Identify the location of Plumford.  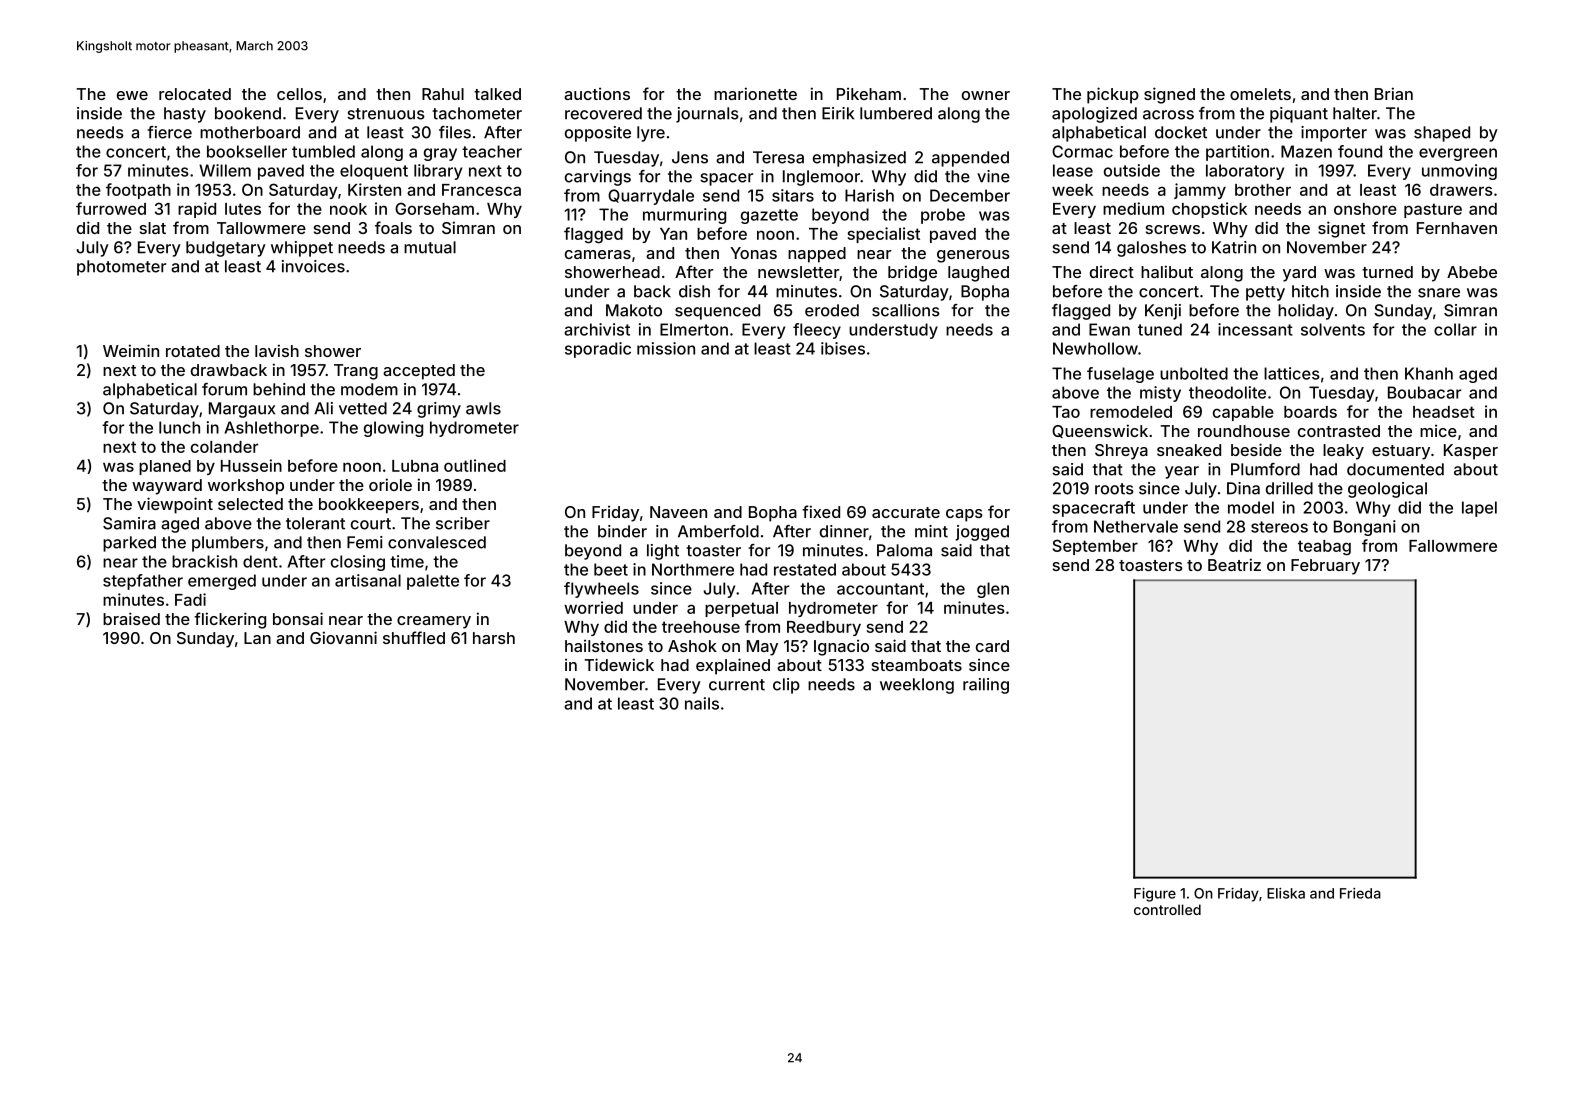
(1265, 469).
